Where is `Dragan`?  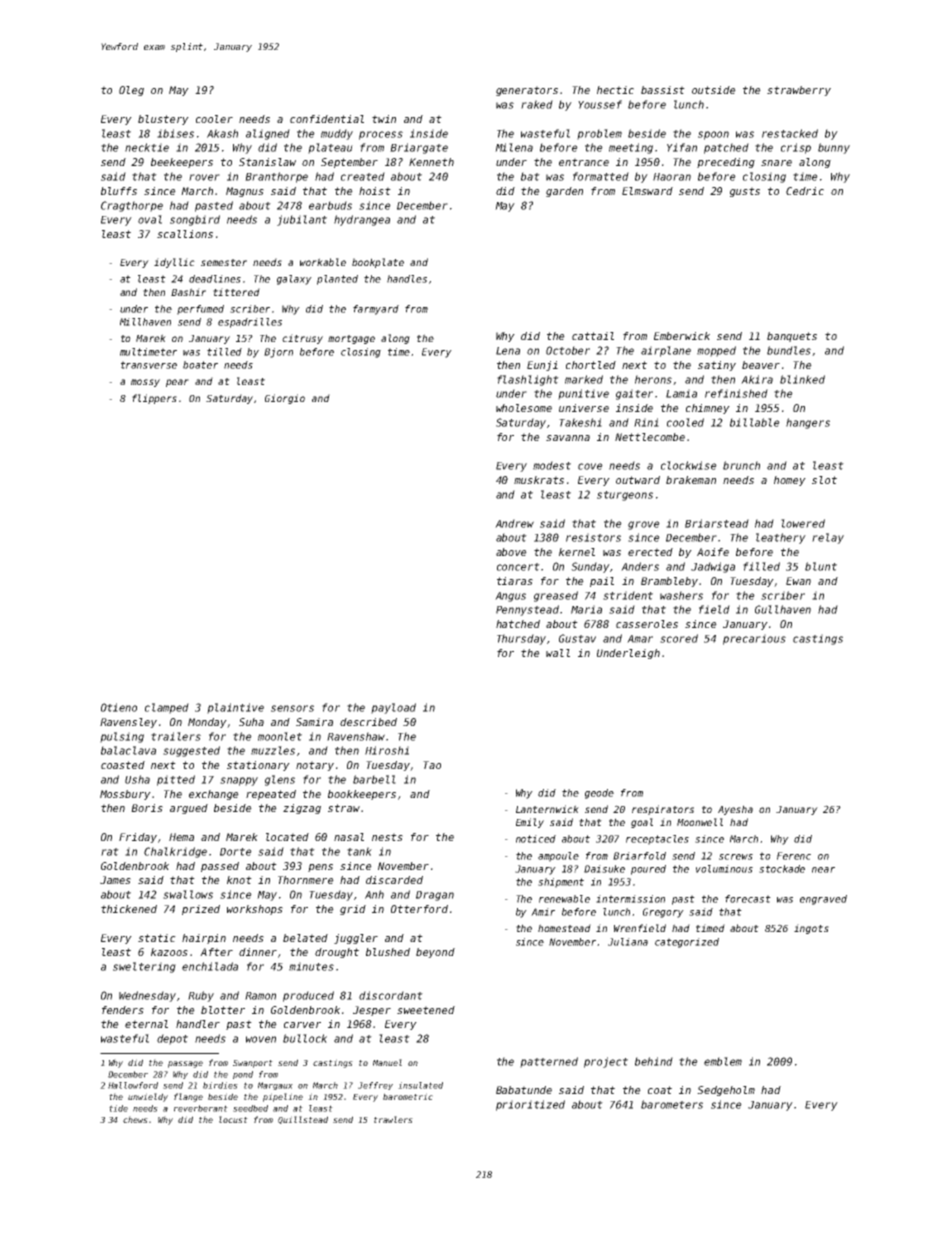
Dragan is located at coordinates (435, 896).
